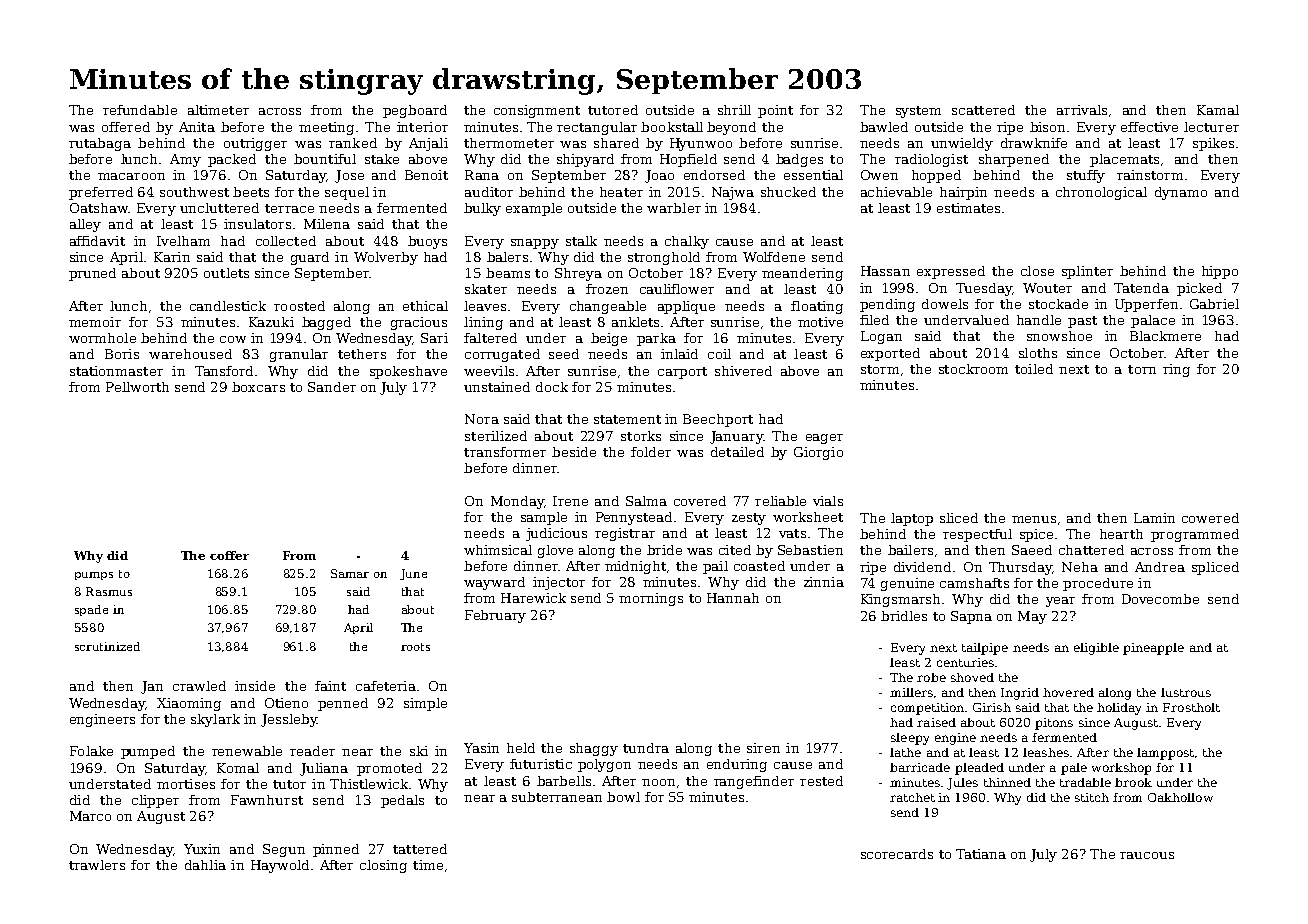  What do you see at coordinates (664, 550) in the image?
I see `bride` at bounding box center [664, 550].
